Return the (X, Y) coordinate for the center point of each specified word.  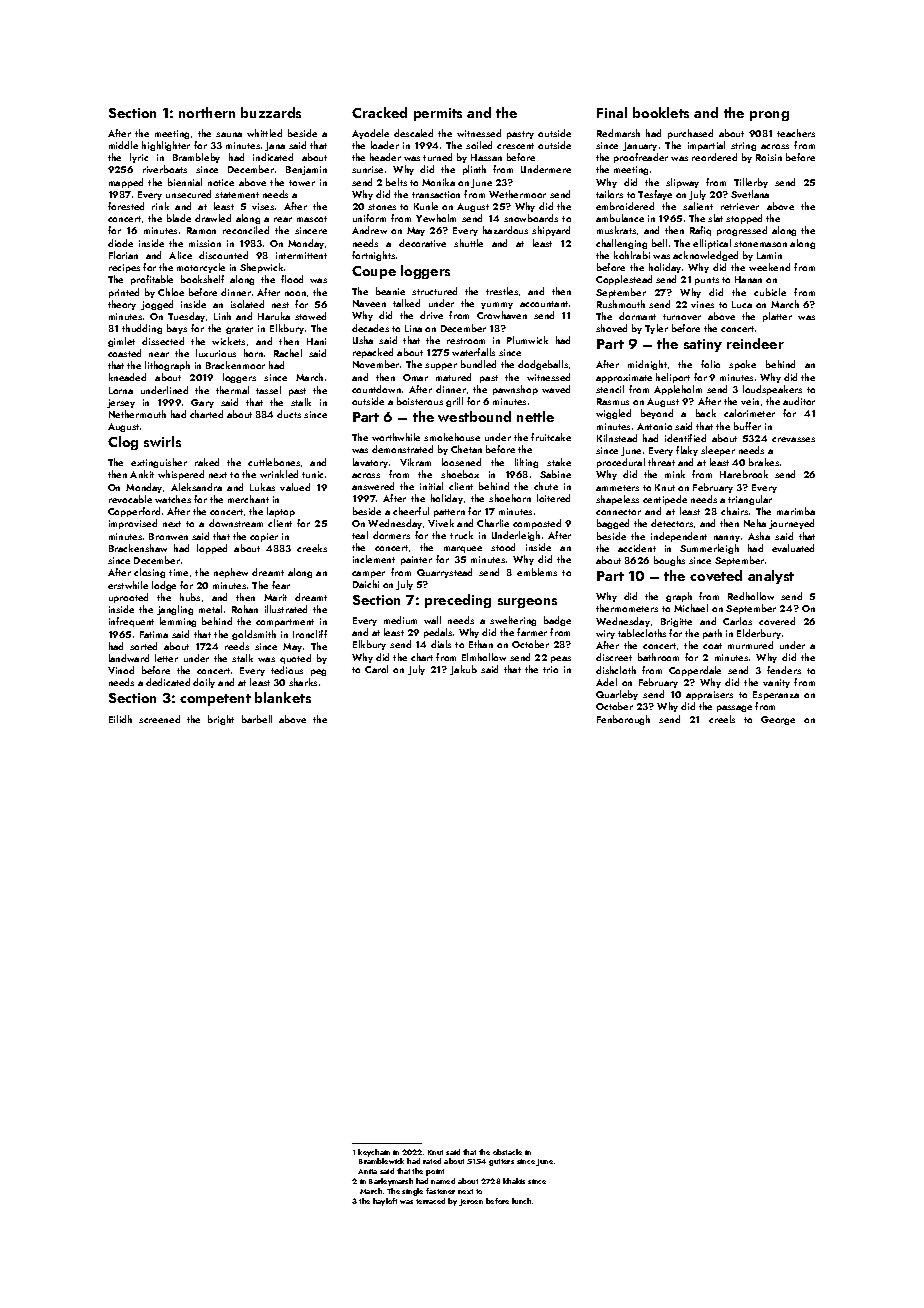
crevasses (793, 439)
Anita (367, 1171)
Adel (606, 682)
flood (292, 279)
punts (707, 281)
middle (123, 145)
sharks (303, 682)
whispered (181, 475)
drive (431, 315)
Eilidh (120, 719)
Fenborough (623, 720)
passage (734, 708)
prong (769, 116)
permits (438, 114)
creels (722, 719)
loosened (461, 462)
